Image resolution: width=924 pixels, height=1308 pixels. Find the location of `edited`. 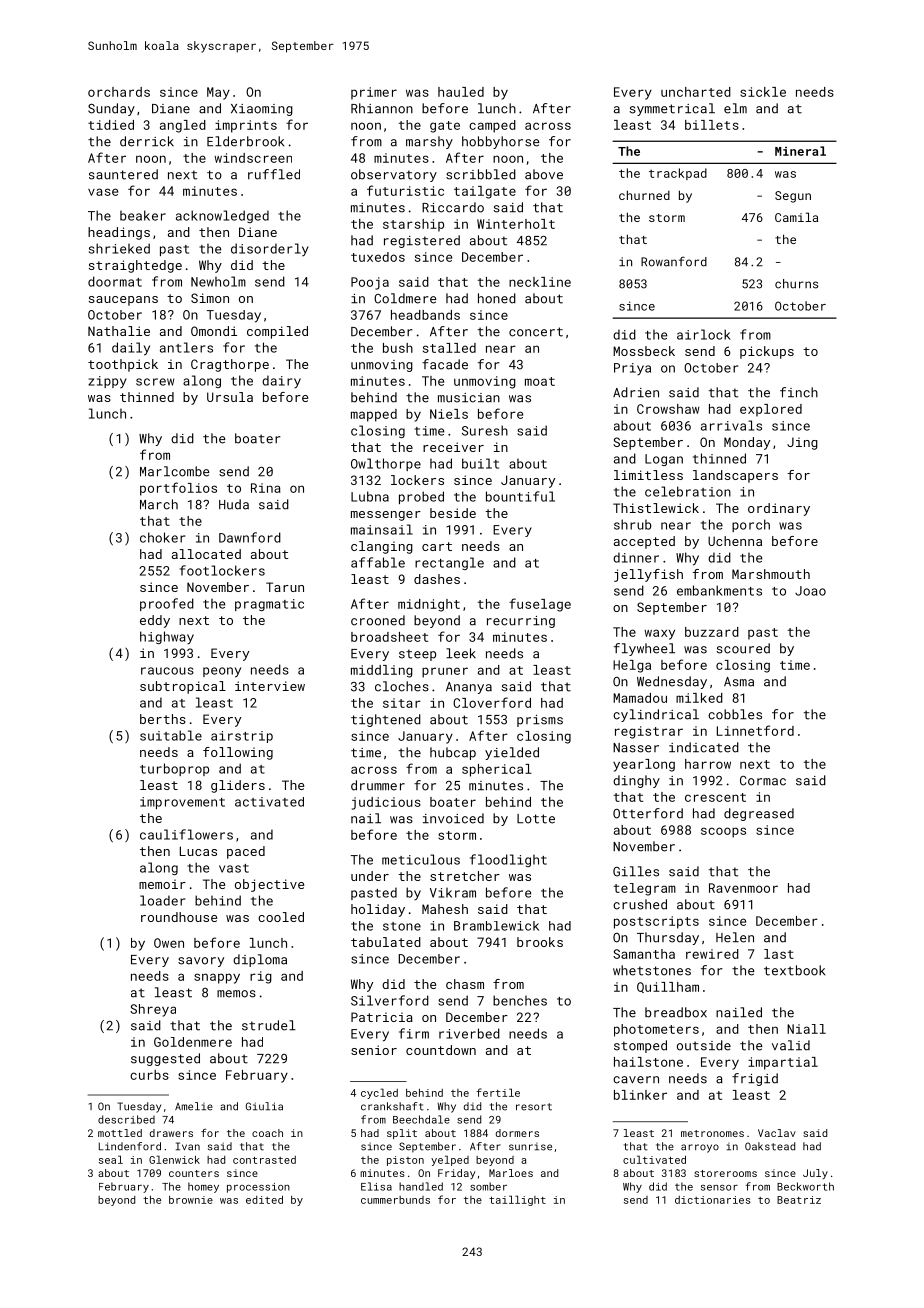

edited is located at coordinates (264, 1199).
